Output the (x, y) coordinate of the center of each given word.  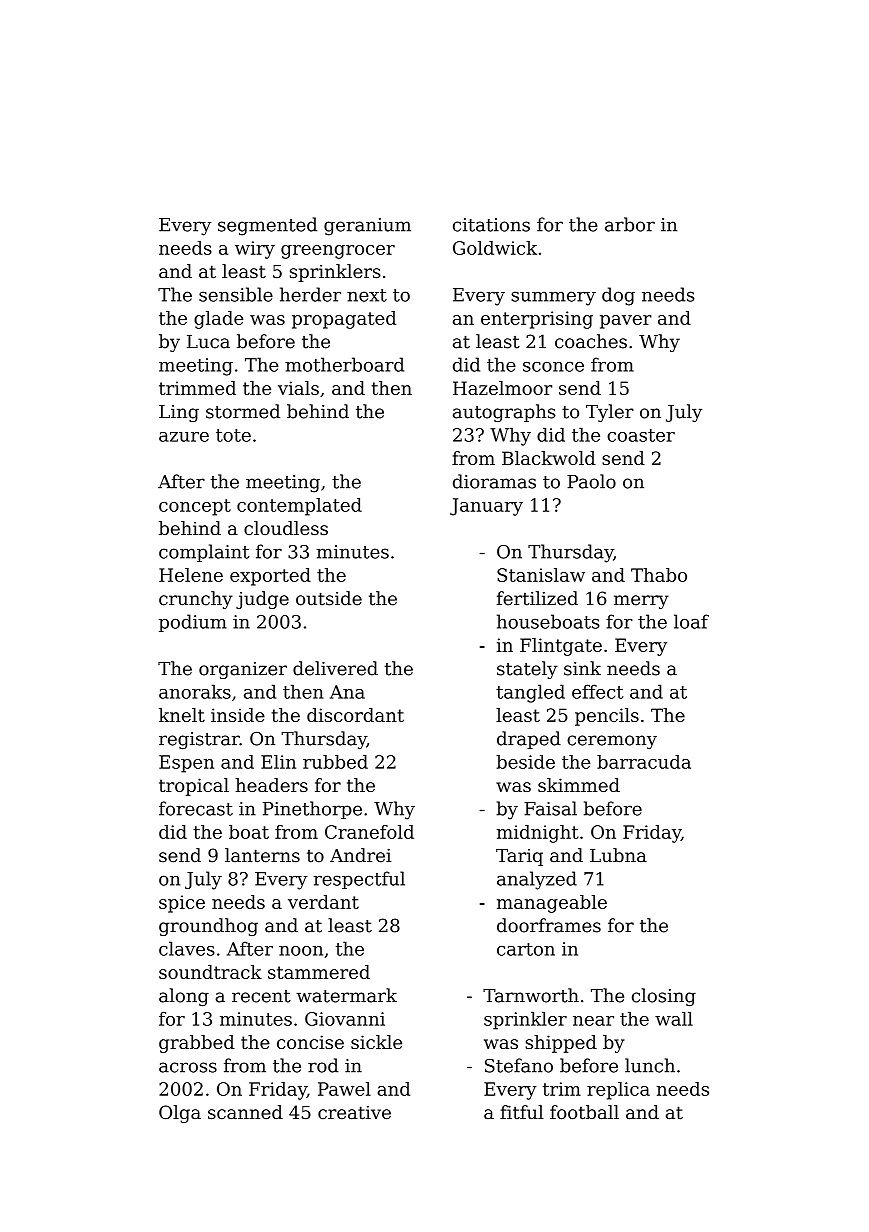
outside (329, 598)
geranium (367, 227)
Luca (208, 342)
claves (187, 948)
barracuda (644, 762)
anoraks (195, 691)
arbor (630, 224)
